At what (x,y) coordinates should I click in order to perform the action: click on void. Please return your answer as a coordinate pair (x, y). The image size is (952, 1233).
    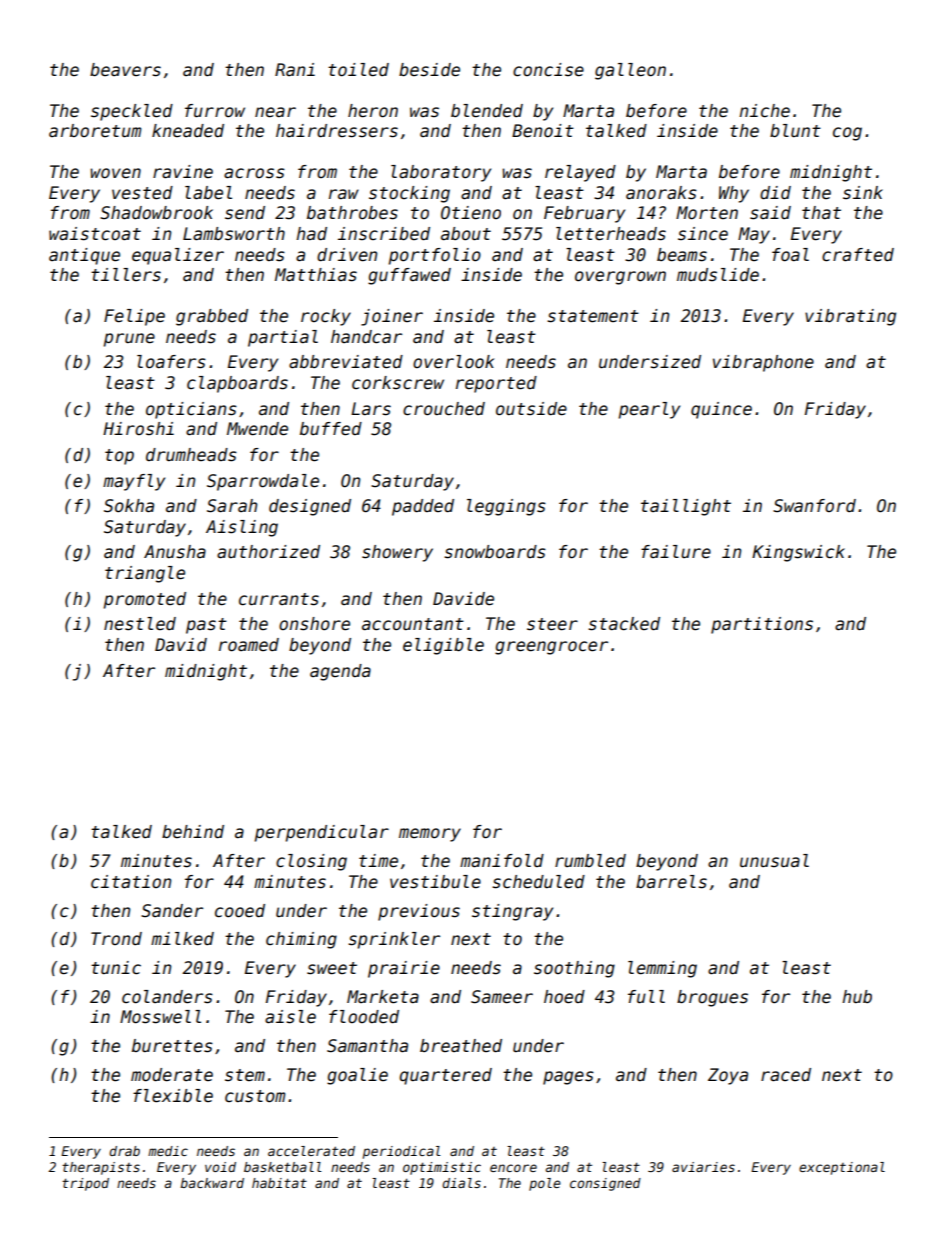
    Looking at the image, I should click on (220, 1167).
